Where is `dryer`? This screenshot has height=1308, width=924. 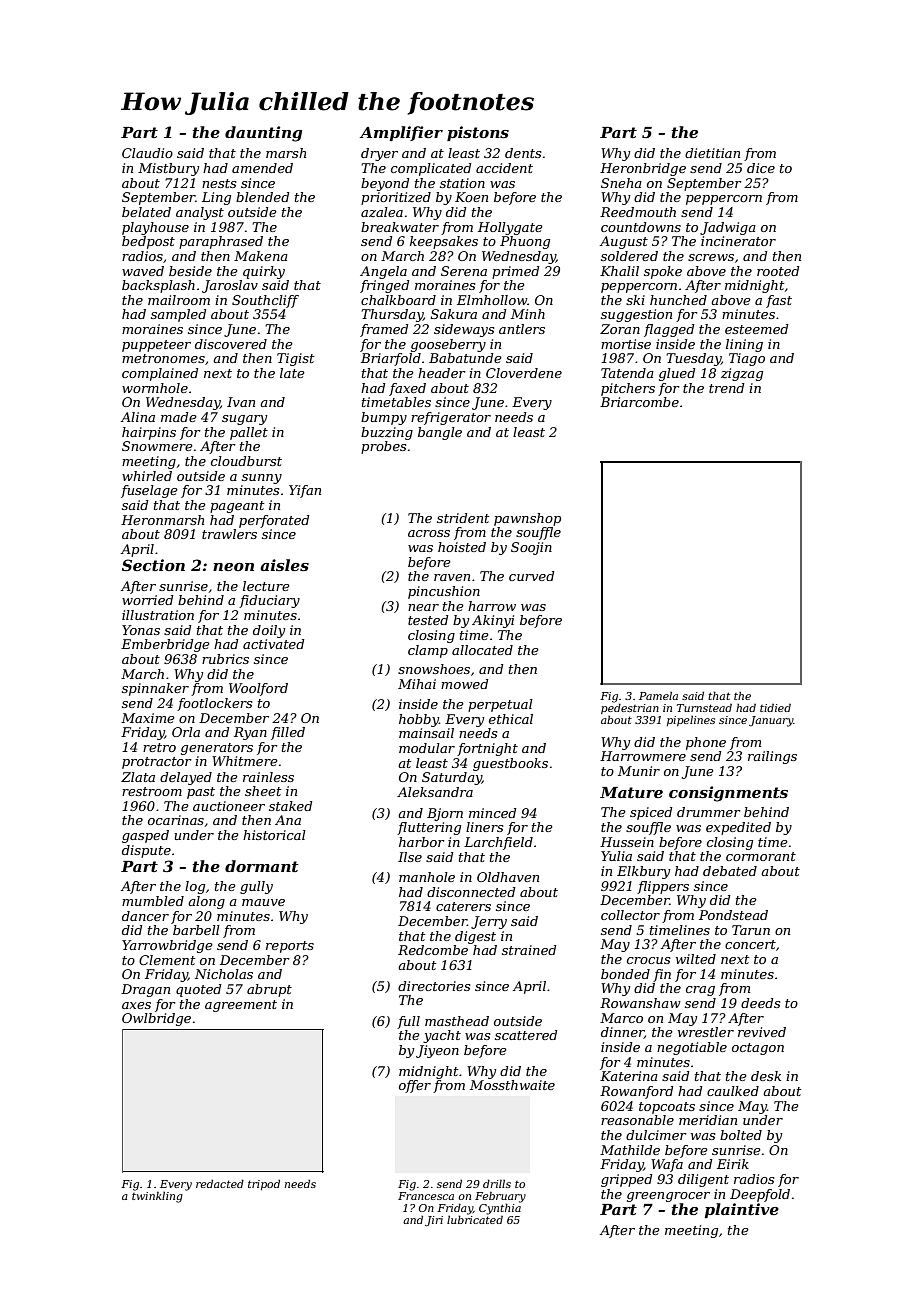
dryer is located at coordinates (379, 154).
